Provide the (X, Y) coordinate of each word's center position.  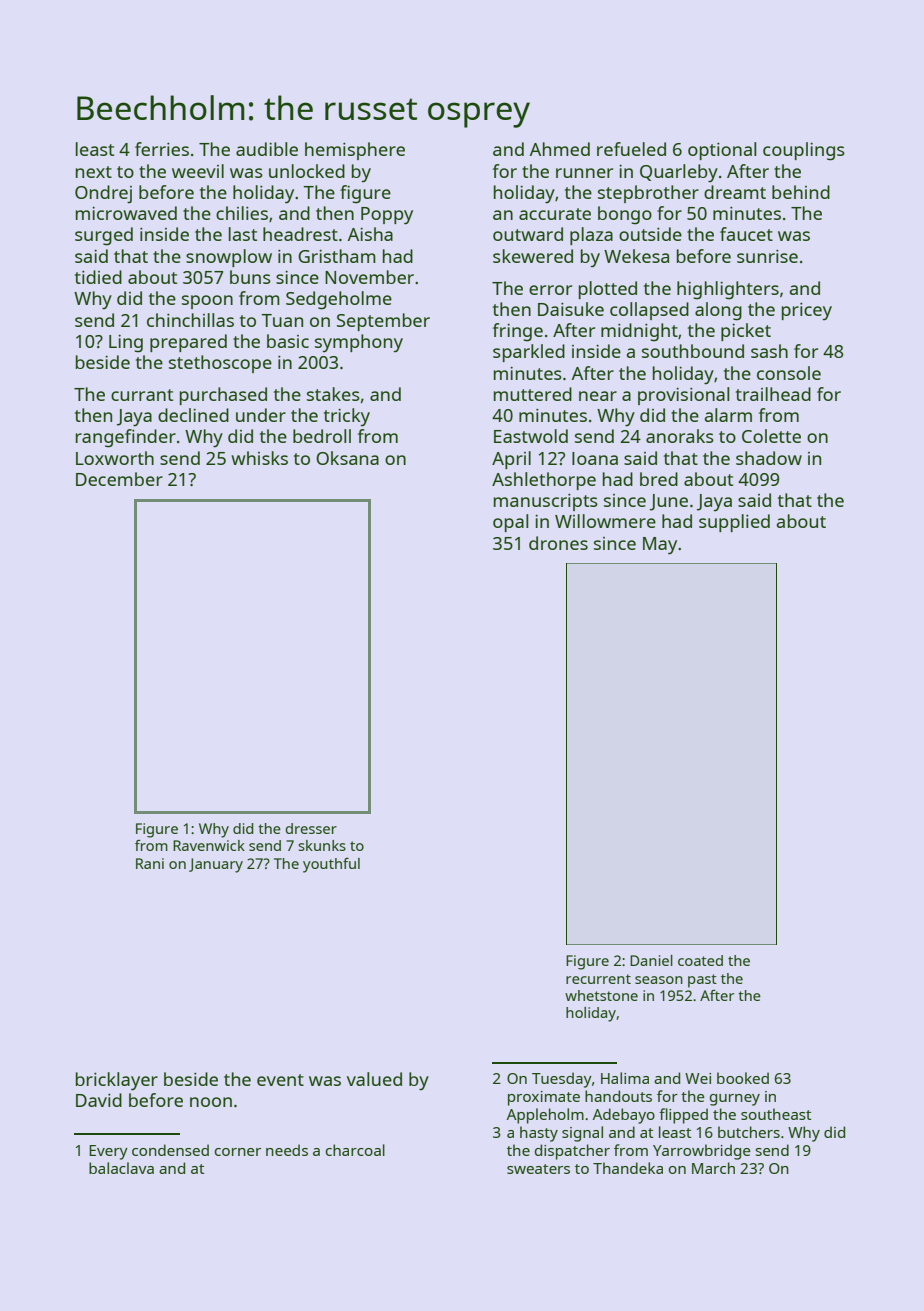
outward (528, 234)
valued (374, 1079)
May (660, 546)
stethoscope (220, 364)
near (598, 396)
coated (700, 960)
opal (510, 523)
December (119, 479)
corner (238, 1152)
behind (801, 192)
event (280, 1080)
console (789, 373)
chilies (242, 213)
